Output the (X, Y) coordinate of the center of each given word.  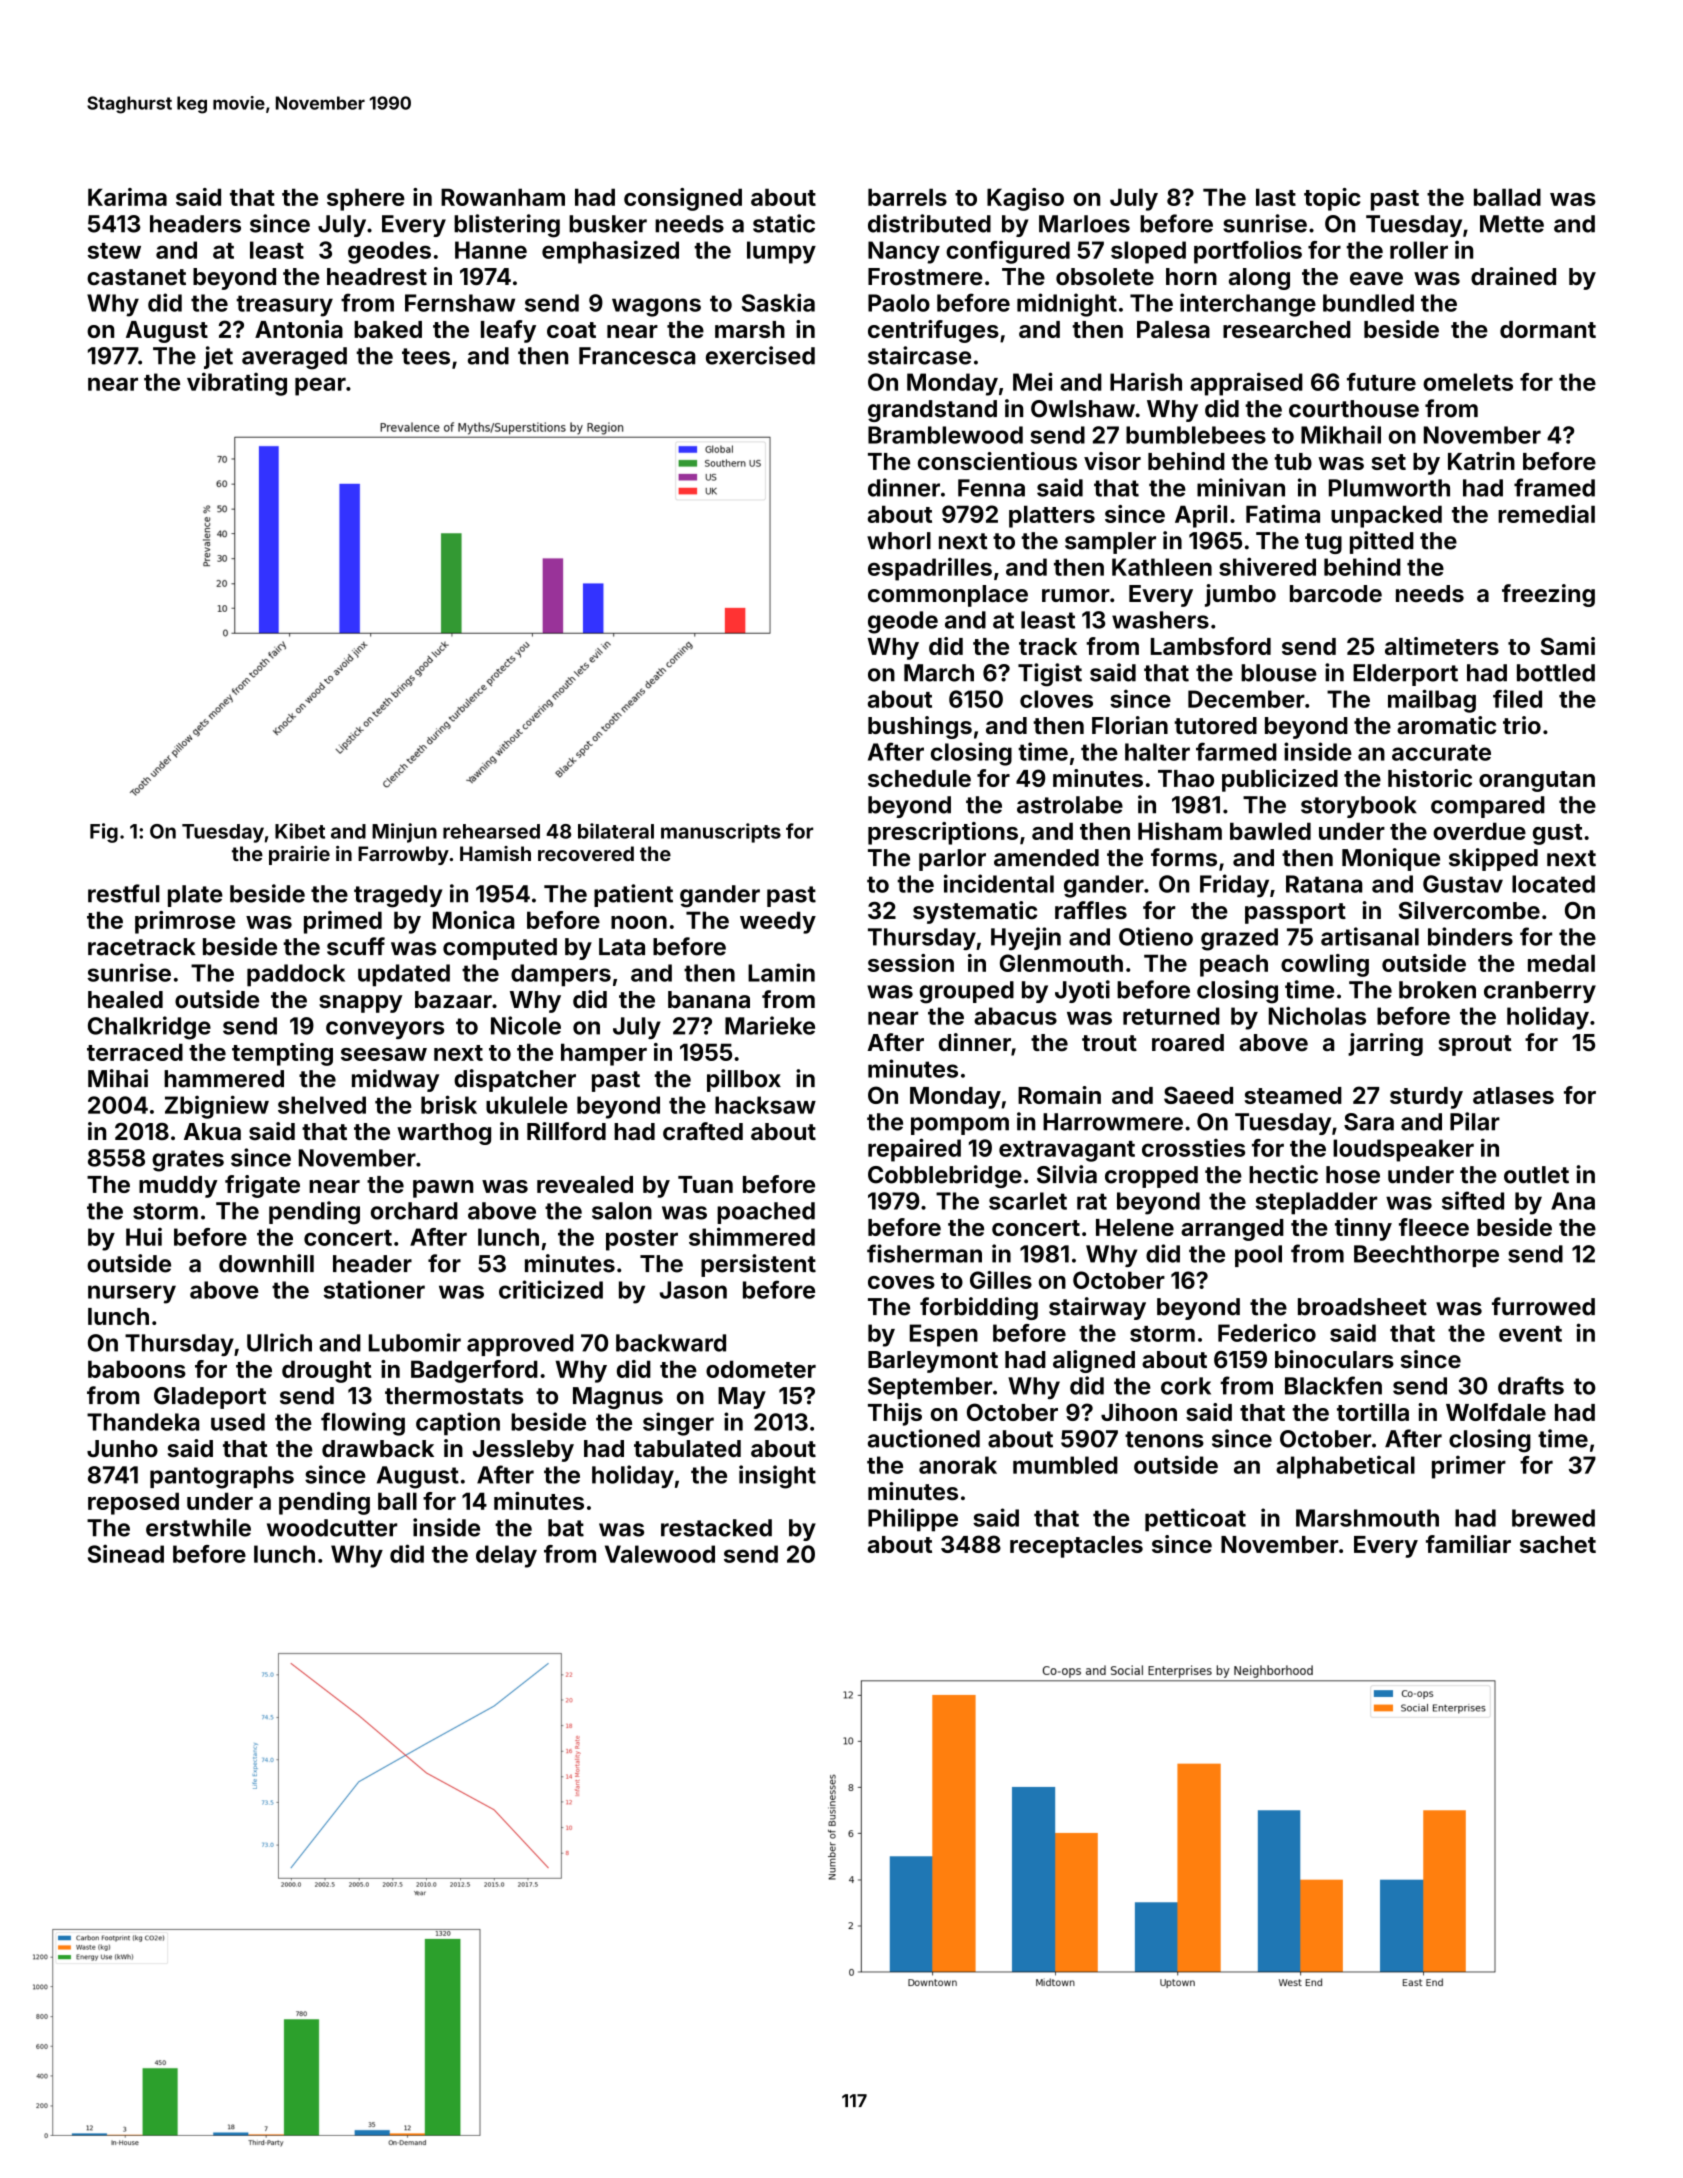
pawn (443, 1189)
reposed (133, 1503)
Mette (1512, 224)
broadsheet (1362, 1307)
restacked (716, 1528)
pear (320, 386)
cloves (1056, 699)
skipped (1493, 859)
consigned (683, 199)
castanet (136, 277)
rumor (1076, 595)
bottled (1556, 673)
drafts (1531, 1385)
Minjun (404, 833)
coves (901, 1282)
